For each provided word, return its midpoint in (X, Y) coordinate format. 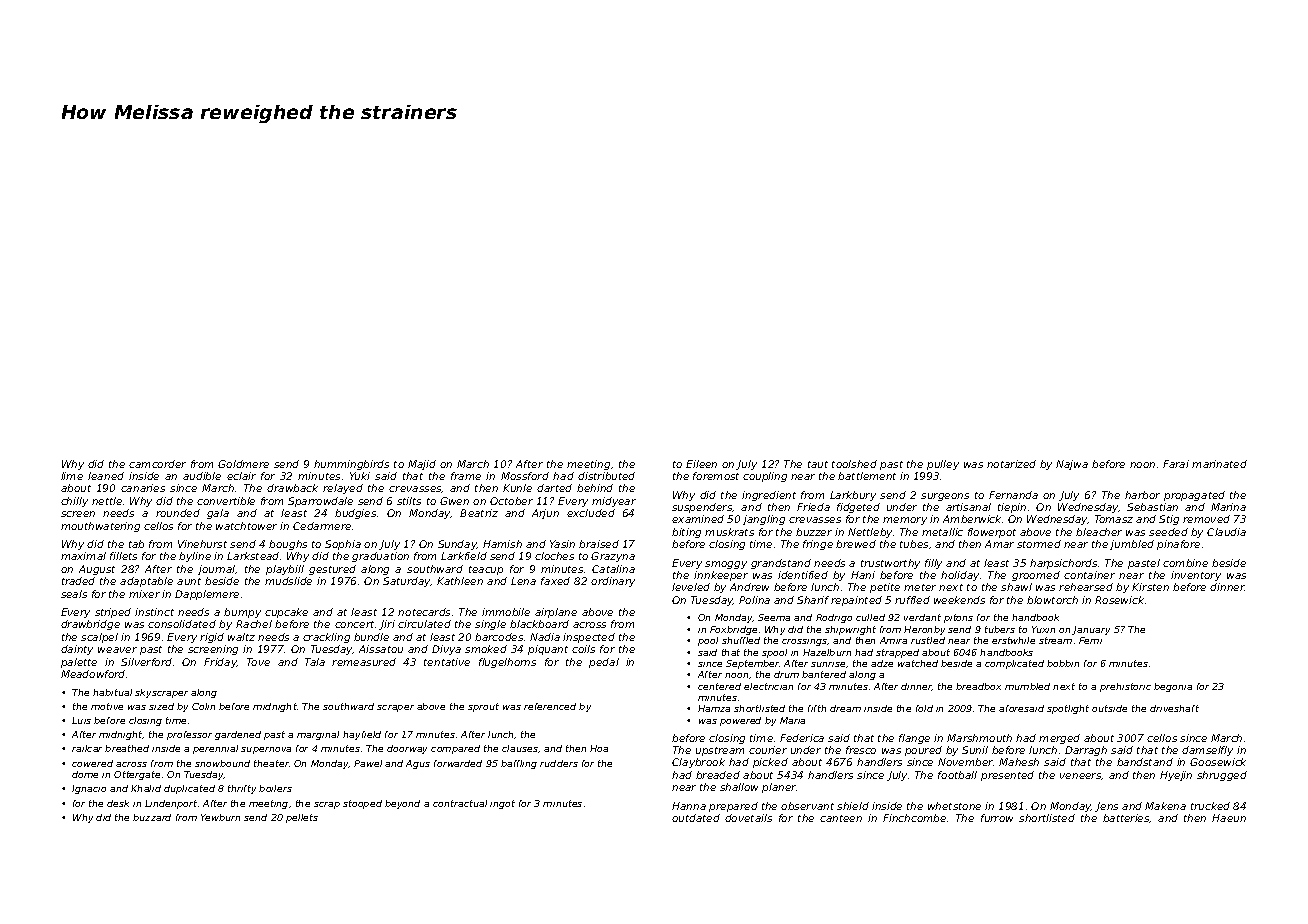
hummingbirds (351, 465)
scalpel (99, 638)
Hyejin (1176, 776)
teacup (486, 570)
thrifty (242, 789)
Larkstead (253, 556)
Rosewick (1119, 600)
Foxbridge (733, 630)
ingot (502, 804)
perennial (215, 749)
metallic (942, 532)
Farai (1176, 464)
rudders (559, 763)
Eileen (701, 464)
